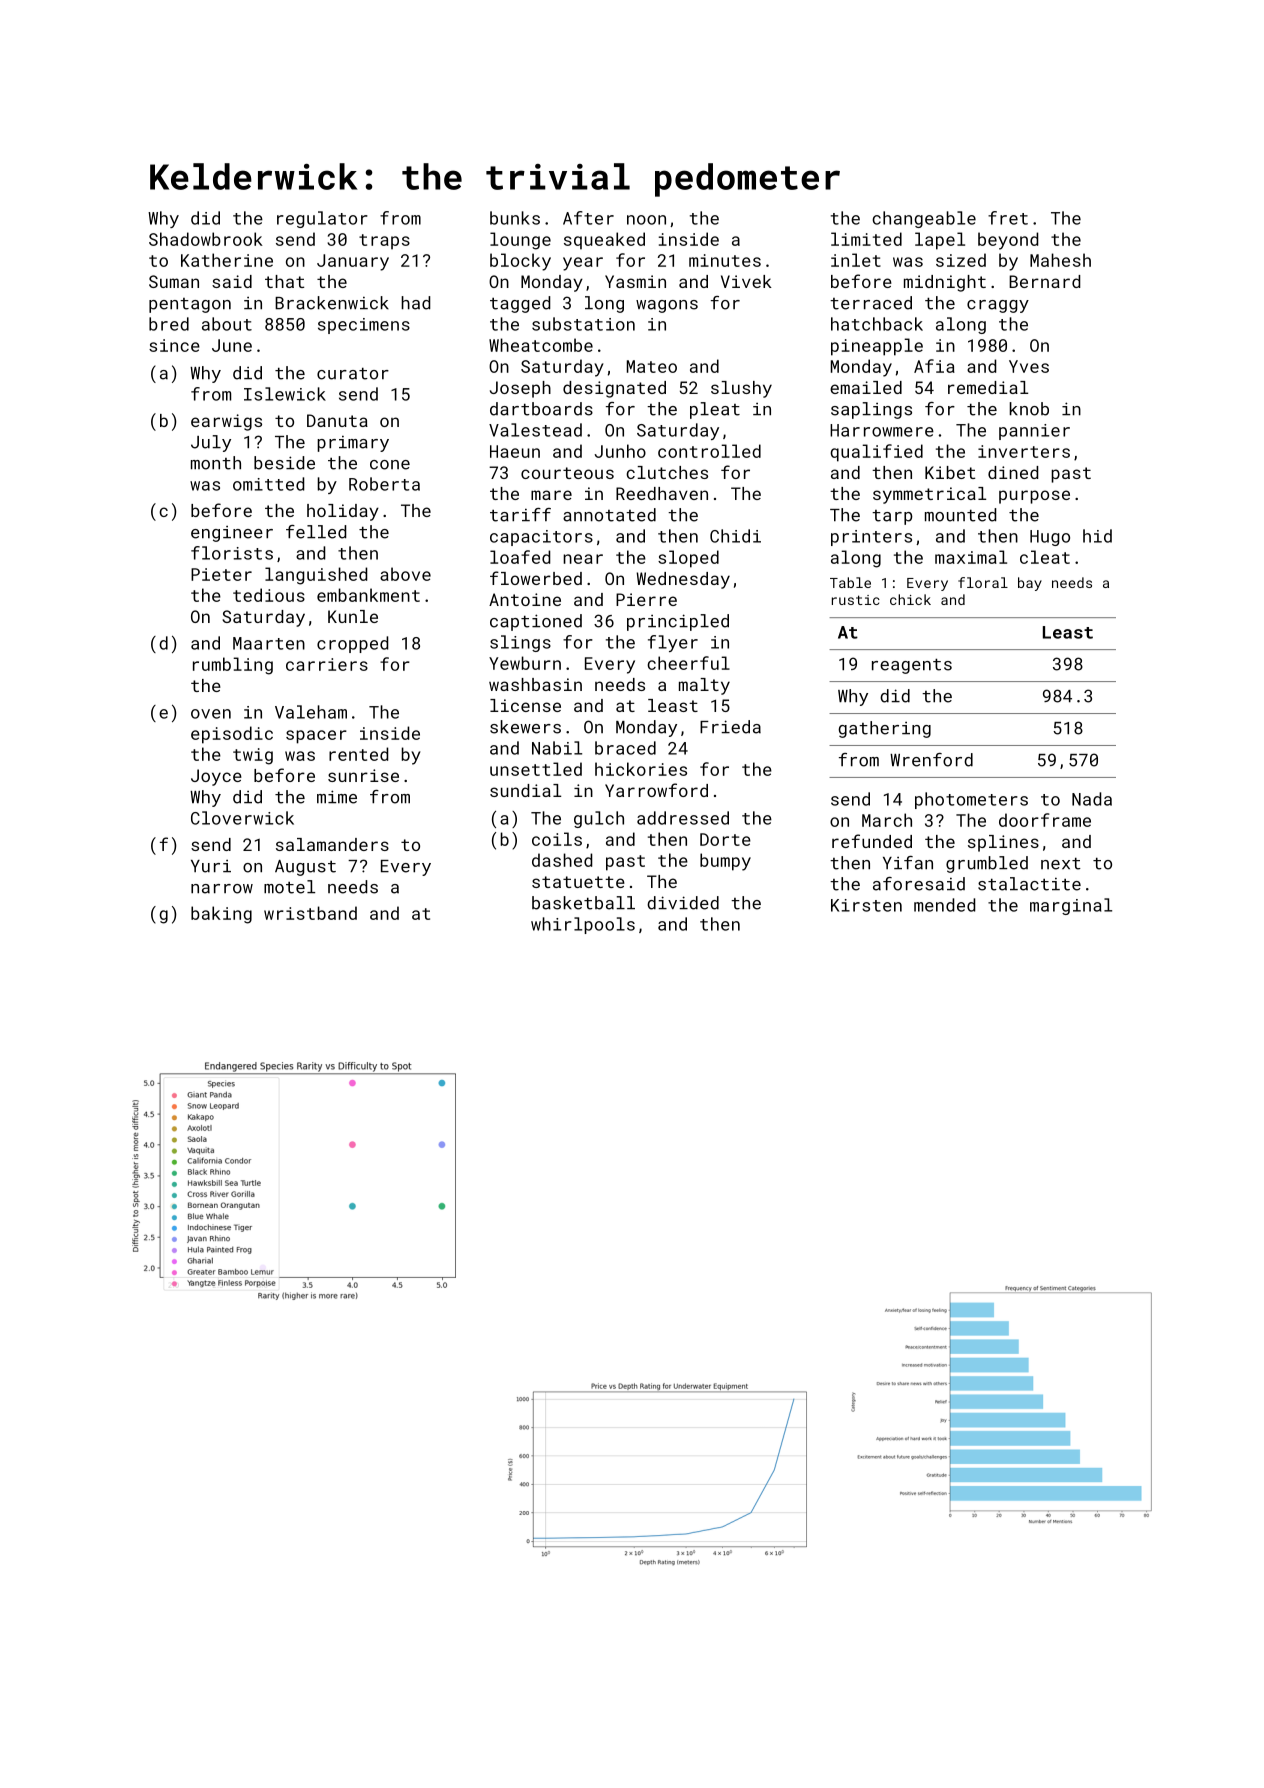  I want to click on florists, so click(232, 553).
